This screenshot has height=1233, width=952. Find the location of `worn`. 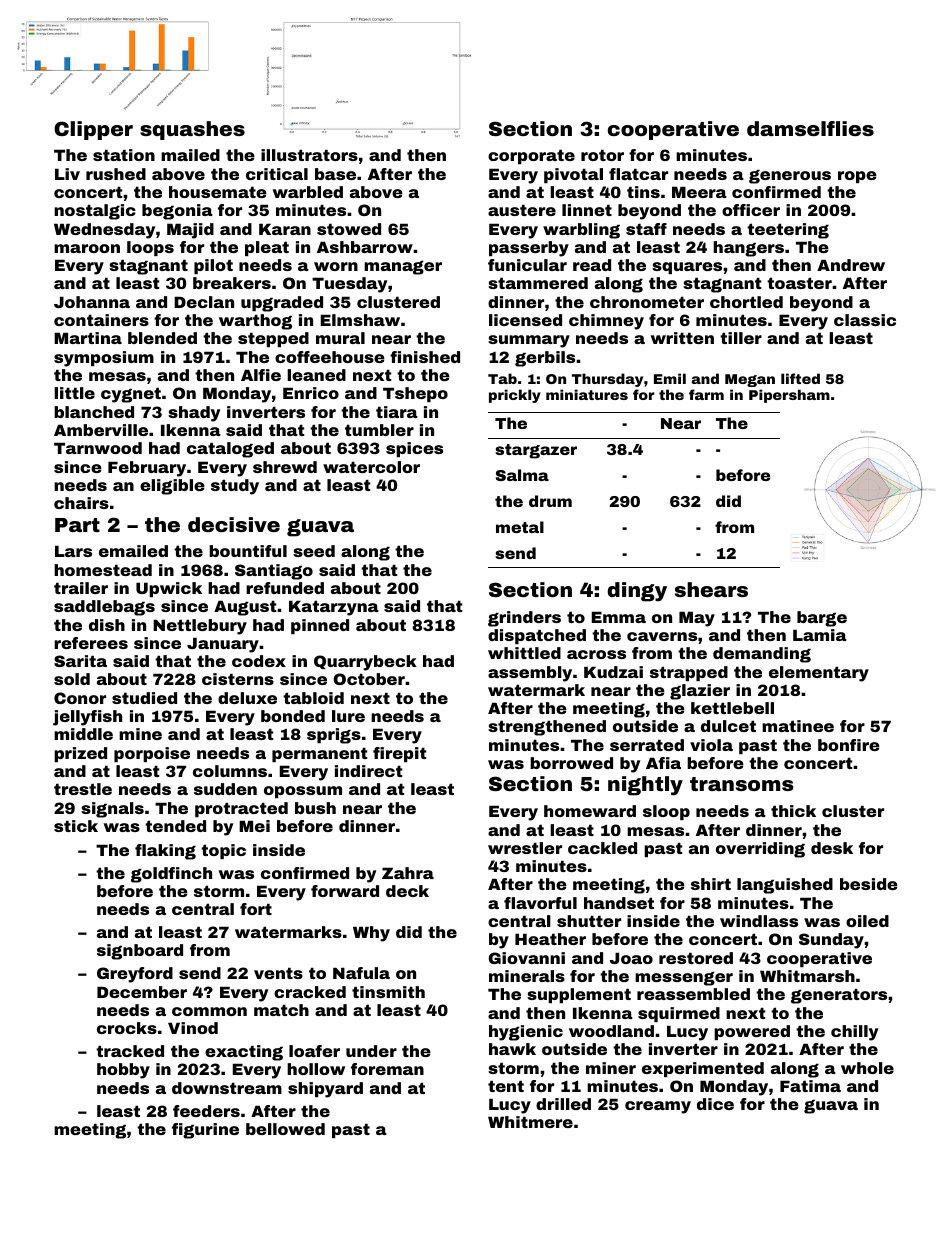

worn is located at coordinates (336, 266).
